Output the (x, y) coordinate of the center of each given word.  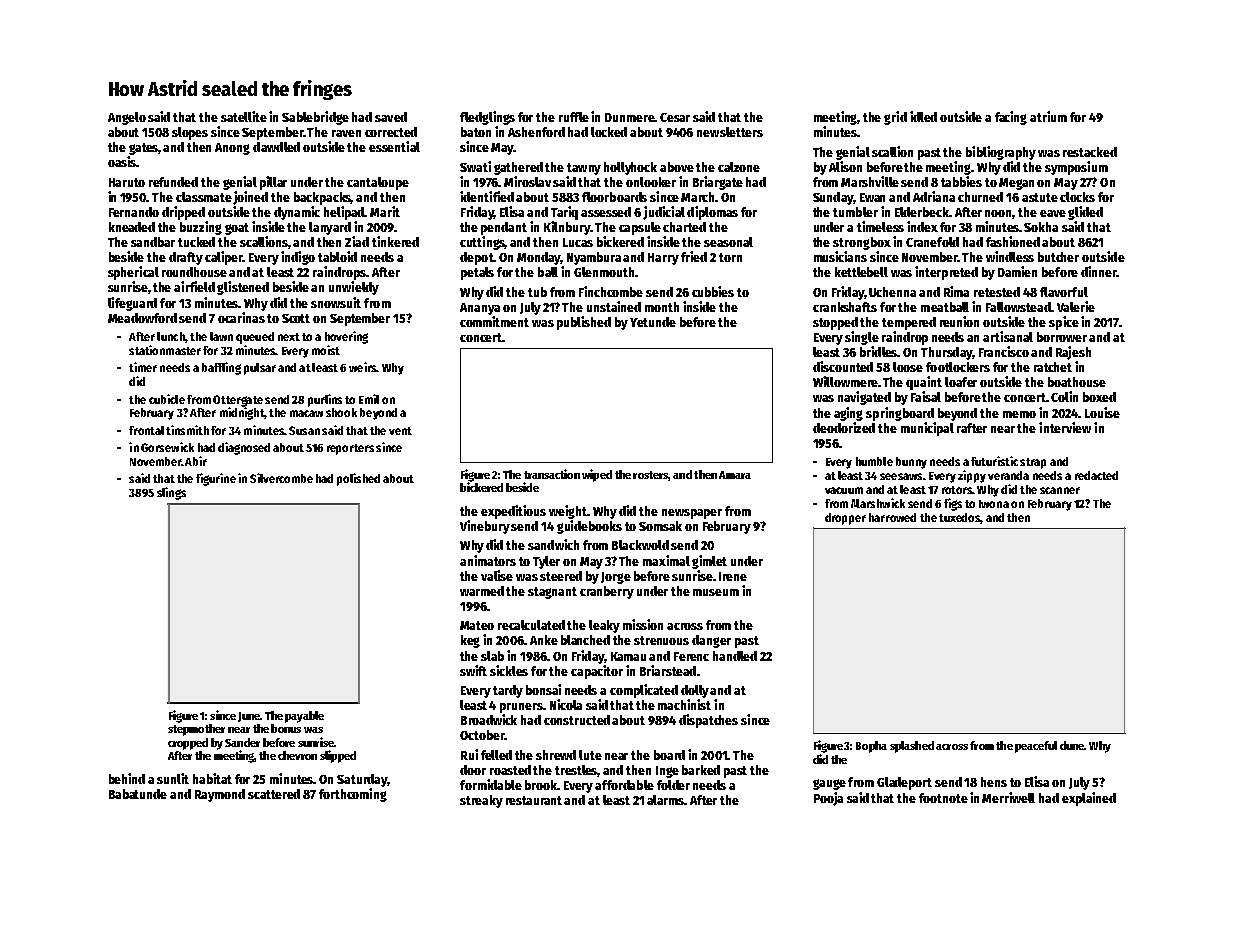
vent (400, 431)
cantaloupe (378, 183)
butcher (1058, 257)
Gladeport (904, 783)
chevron (297, 755)
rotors (957, 490)
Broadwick (489, 719)
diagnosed (244, 448)
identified (487, 196)
